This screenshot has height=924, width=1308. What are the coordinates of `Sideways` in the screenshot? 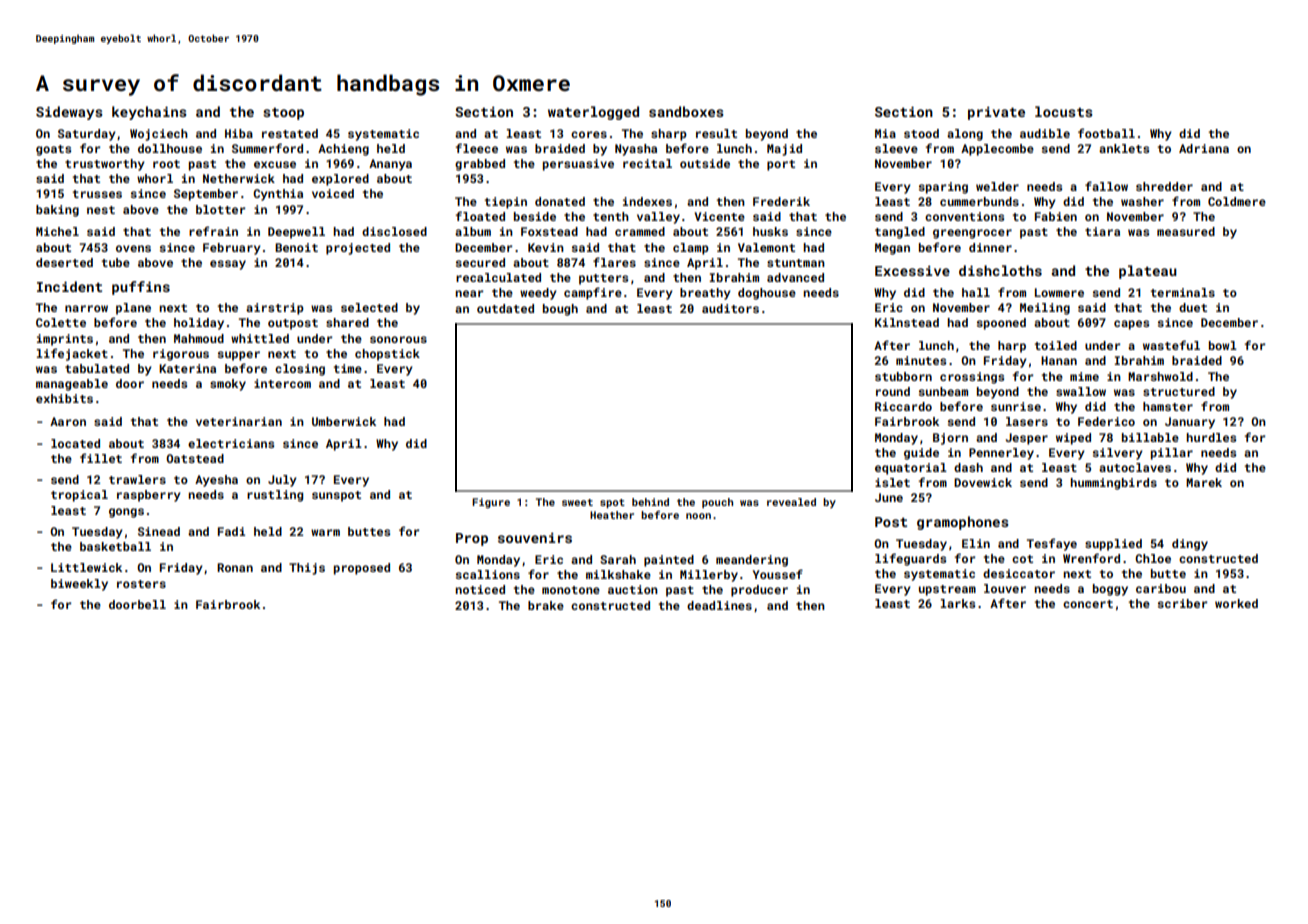 It's located at (69, 113).
